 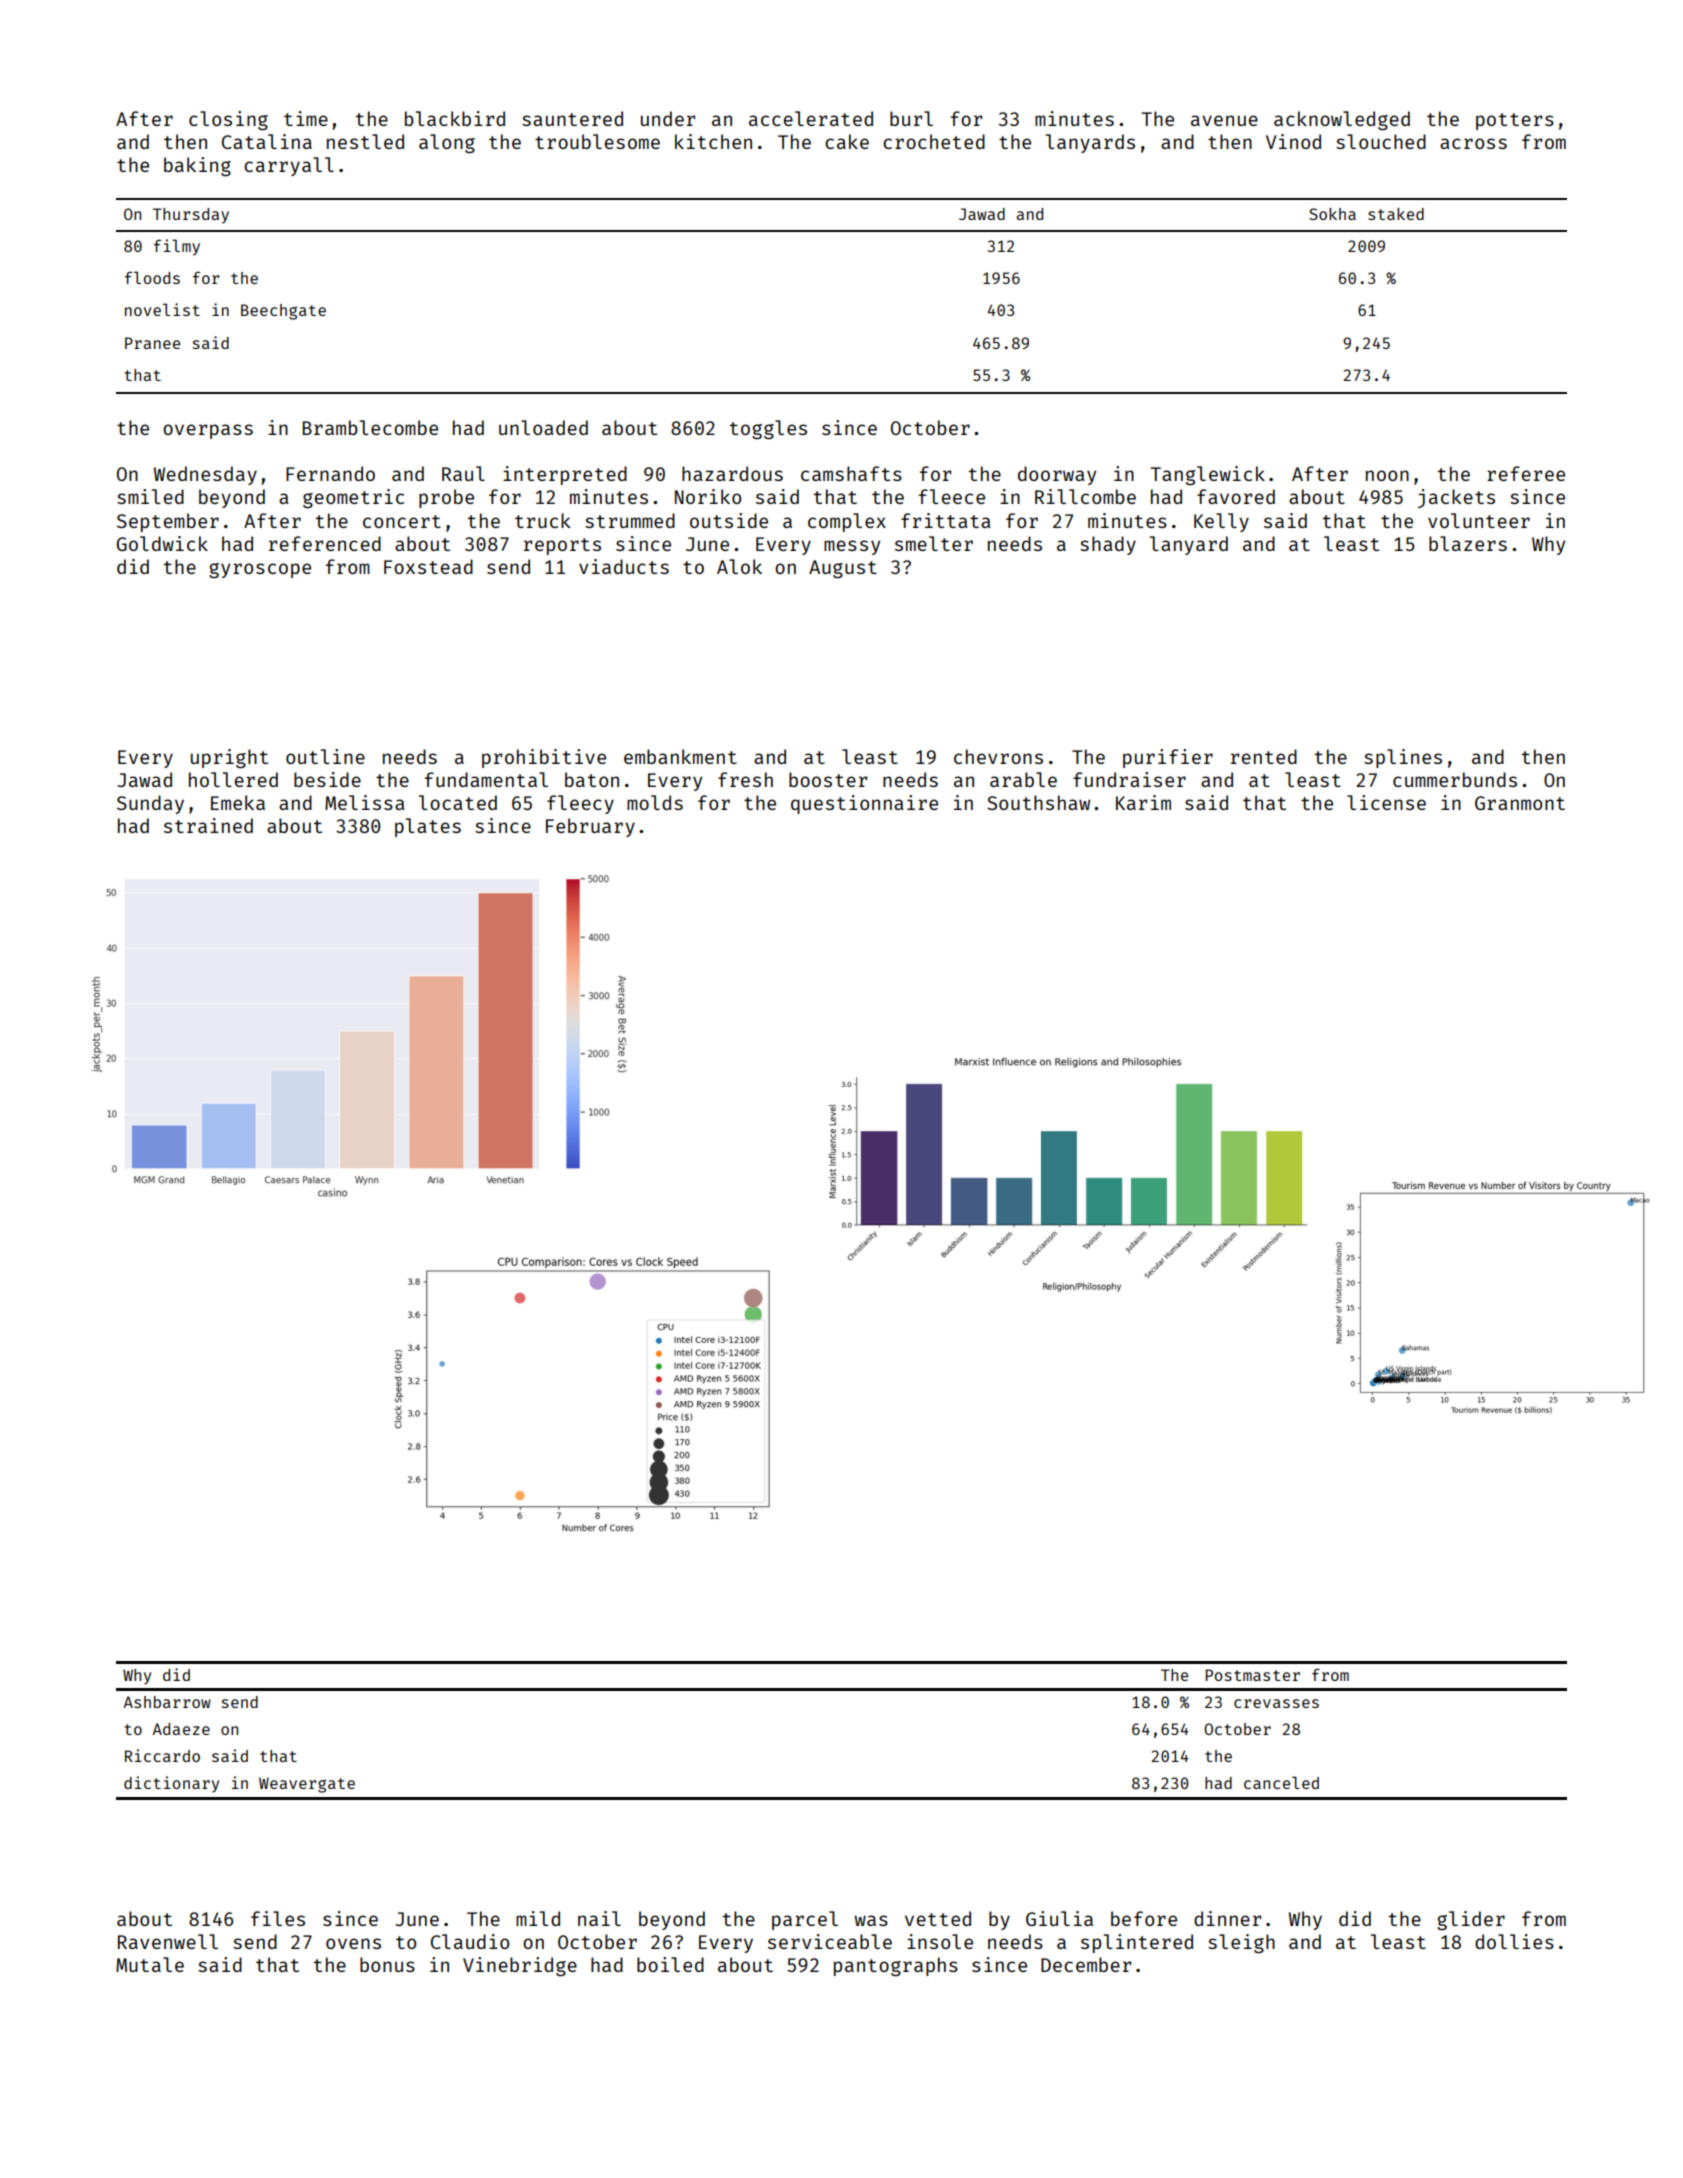 What do you see at coordinates (1276, 1703) in the page?
I see `crevasses` at bounding box center [1276, 1703].
